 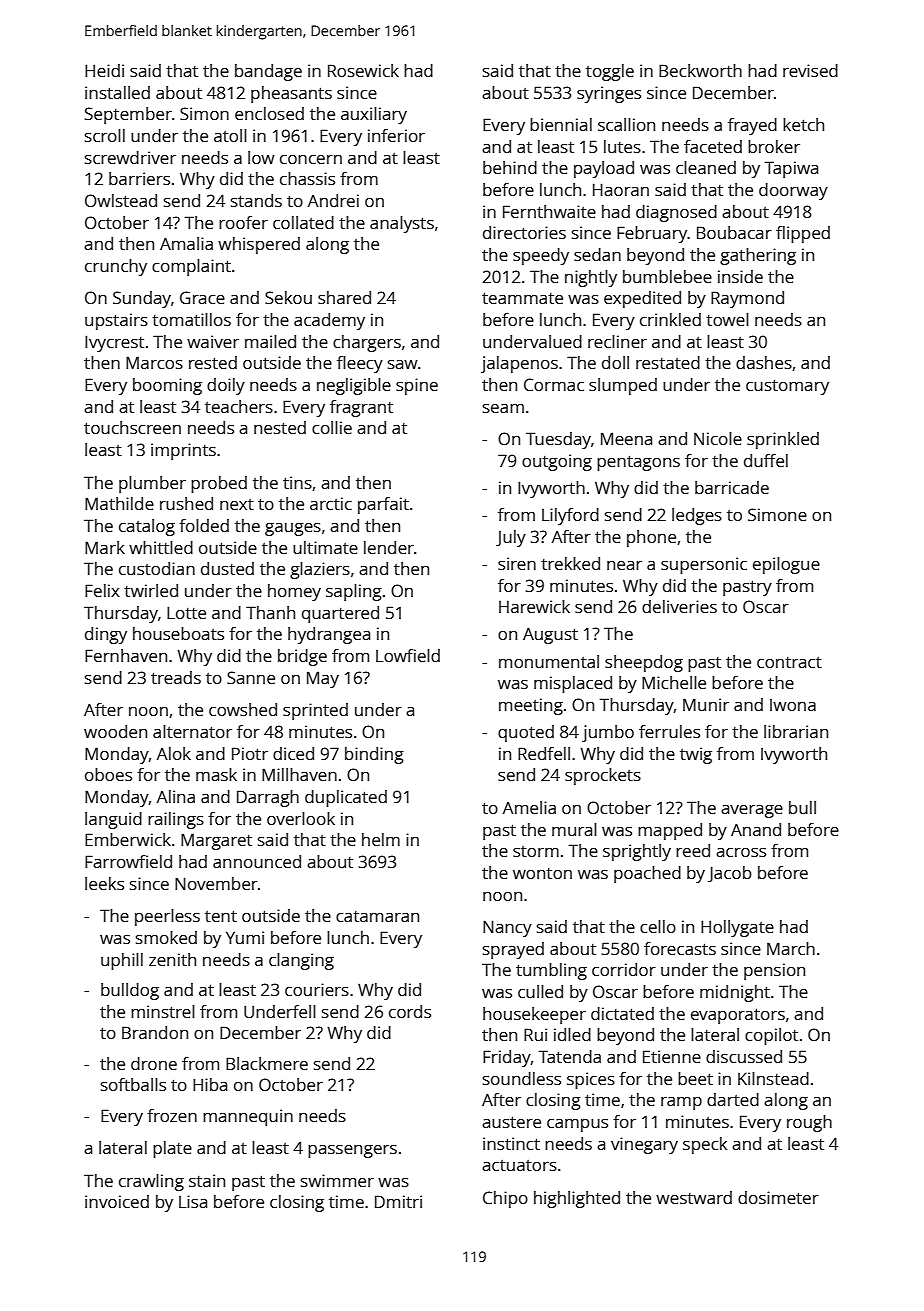 I want to click on sprinkled, so click(x=783, y=440).
